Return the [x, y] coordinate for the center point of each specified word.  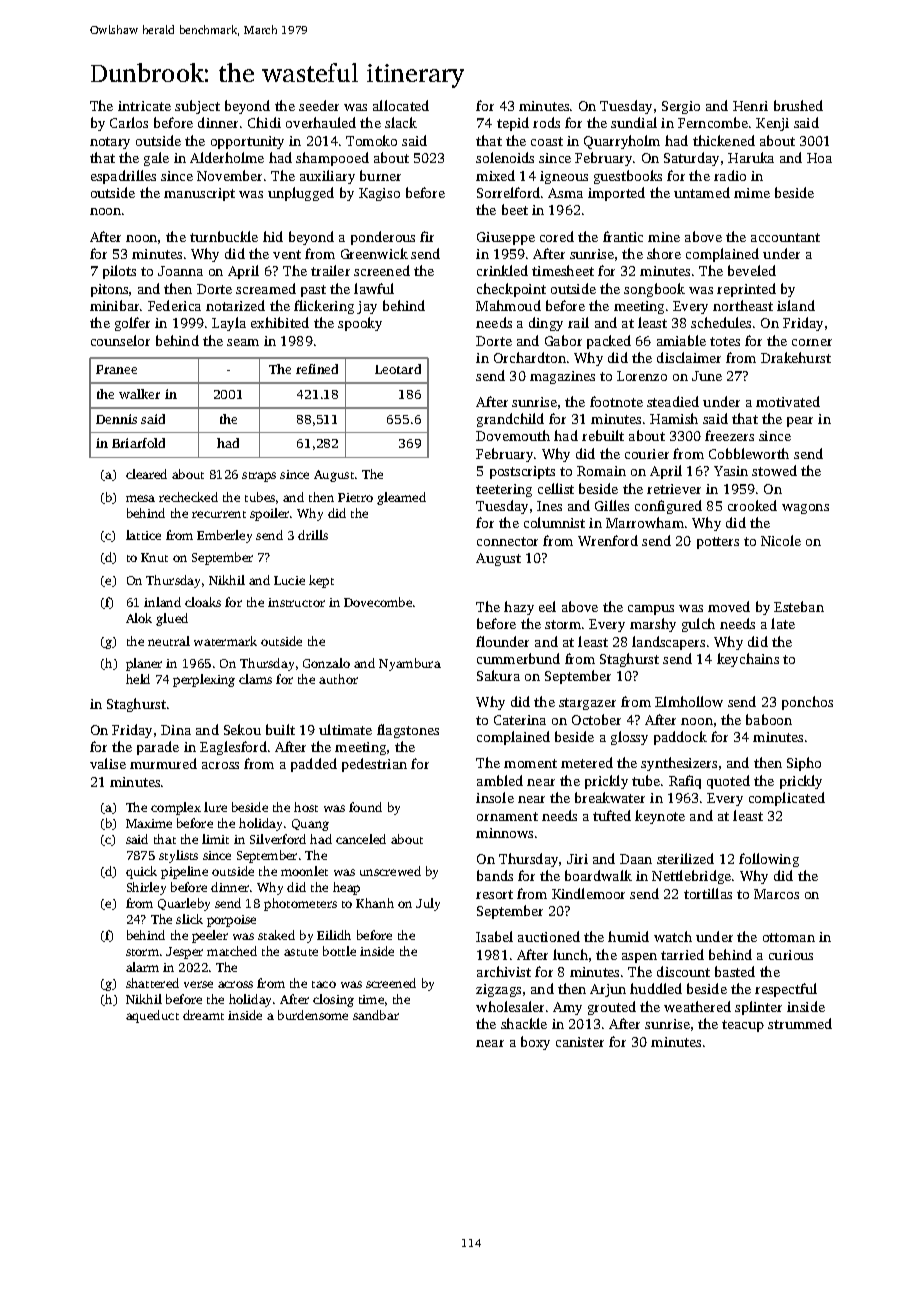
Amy [567, 1008]
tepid [513, 124]
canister [580, 1042]
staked [276, 935]
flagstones [408, 731]
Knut [154, 557]
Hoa [819, 158]
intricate [144, 106]
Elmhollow [689, 701]
